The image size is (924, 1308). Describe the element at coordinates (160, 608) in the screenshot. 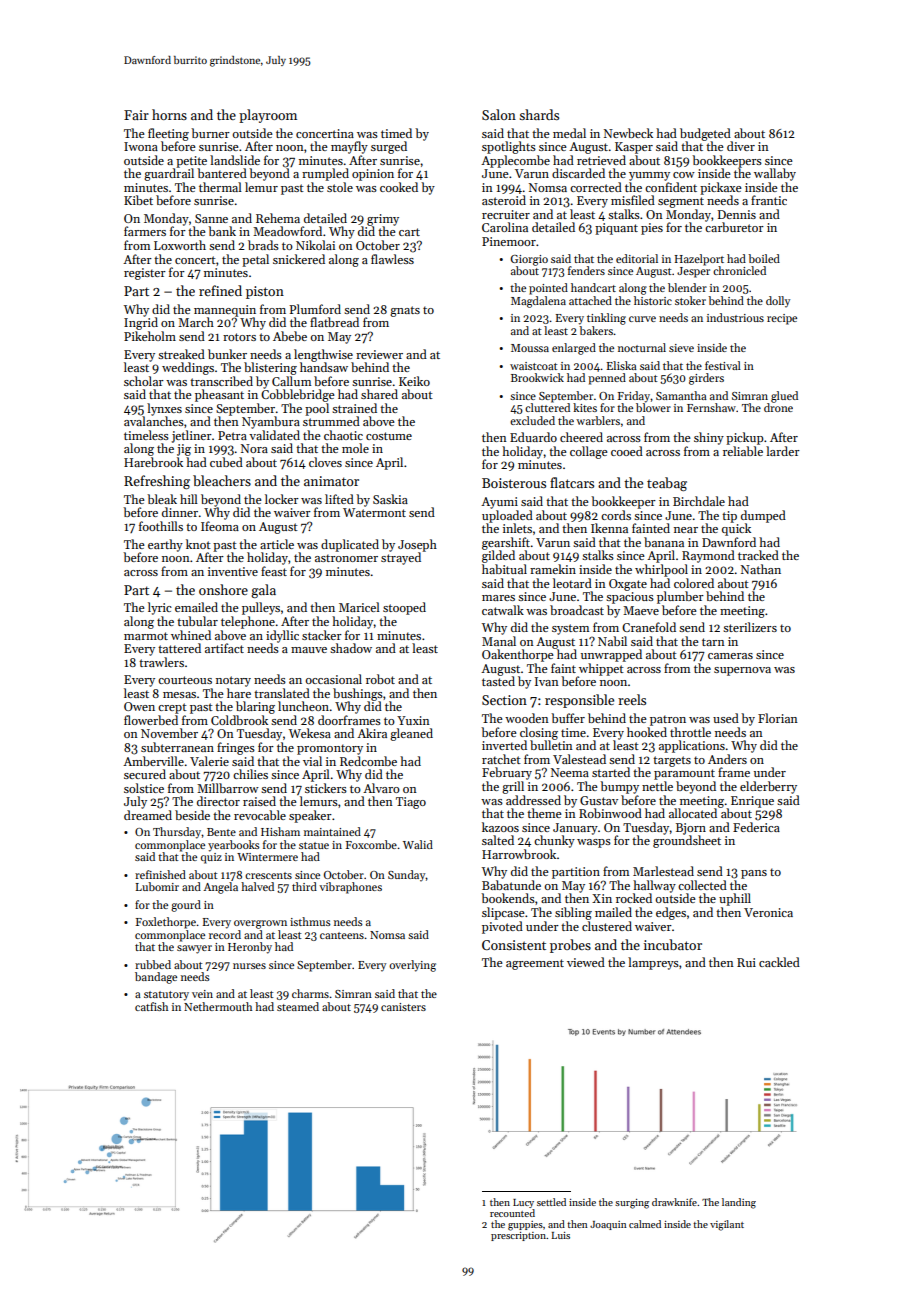

I see `lyric` at that location.
